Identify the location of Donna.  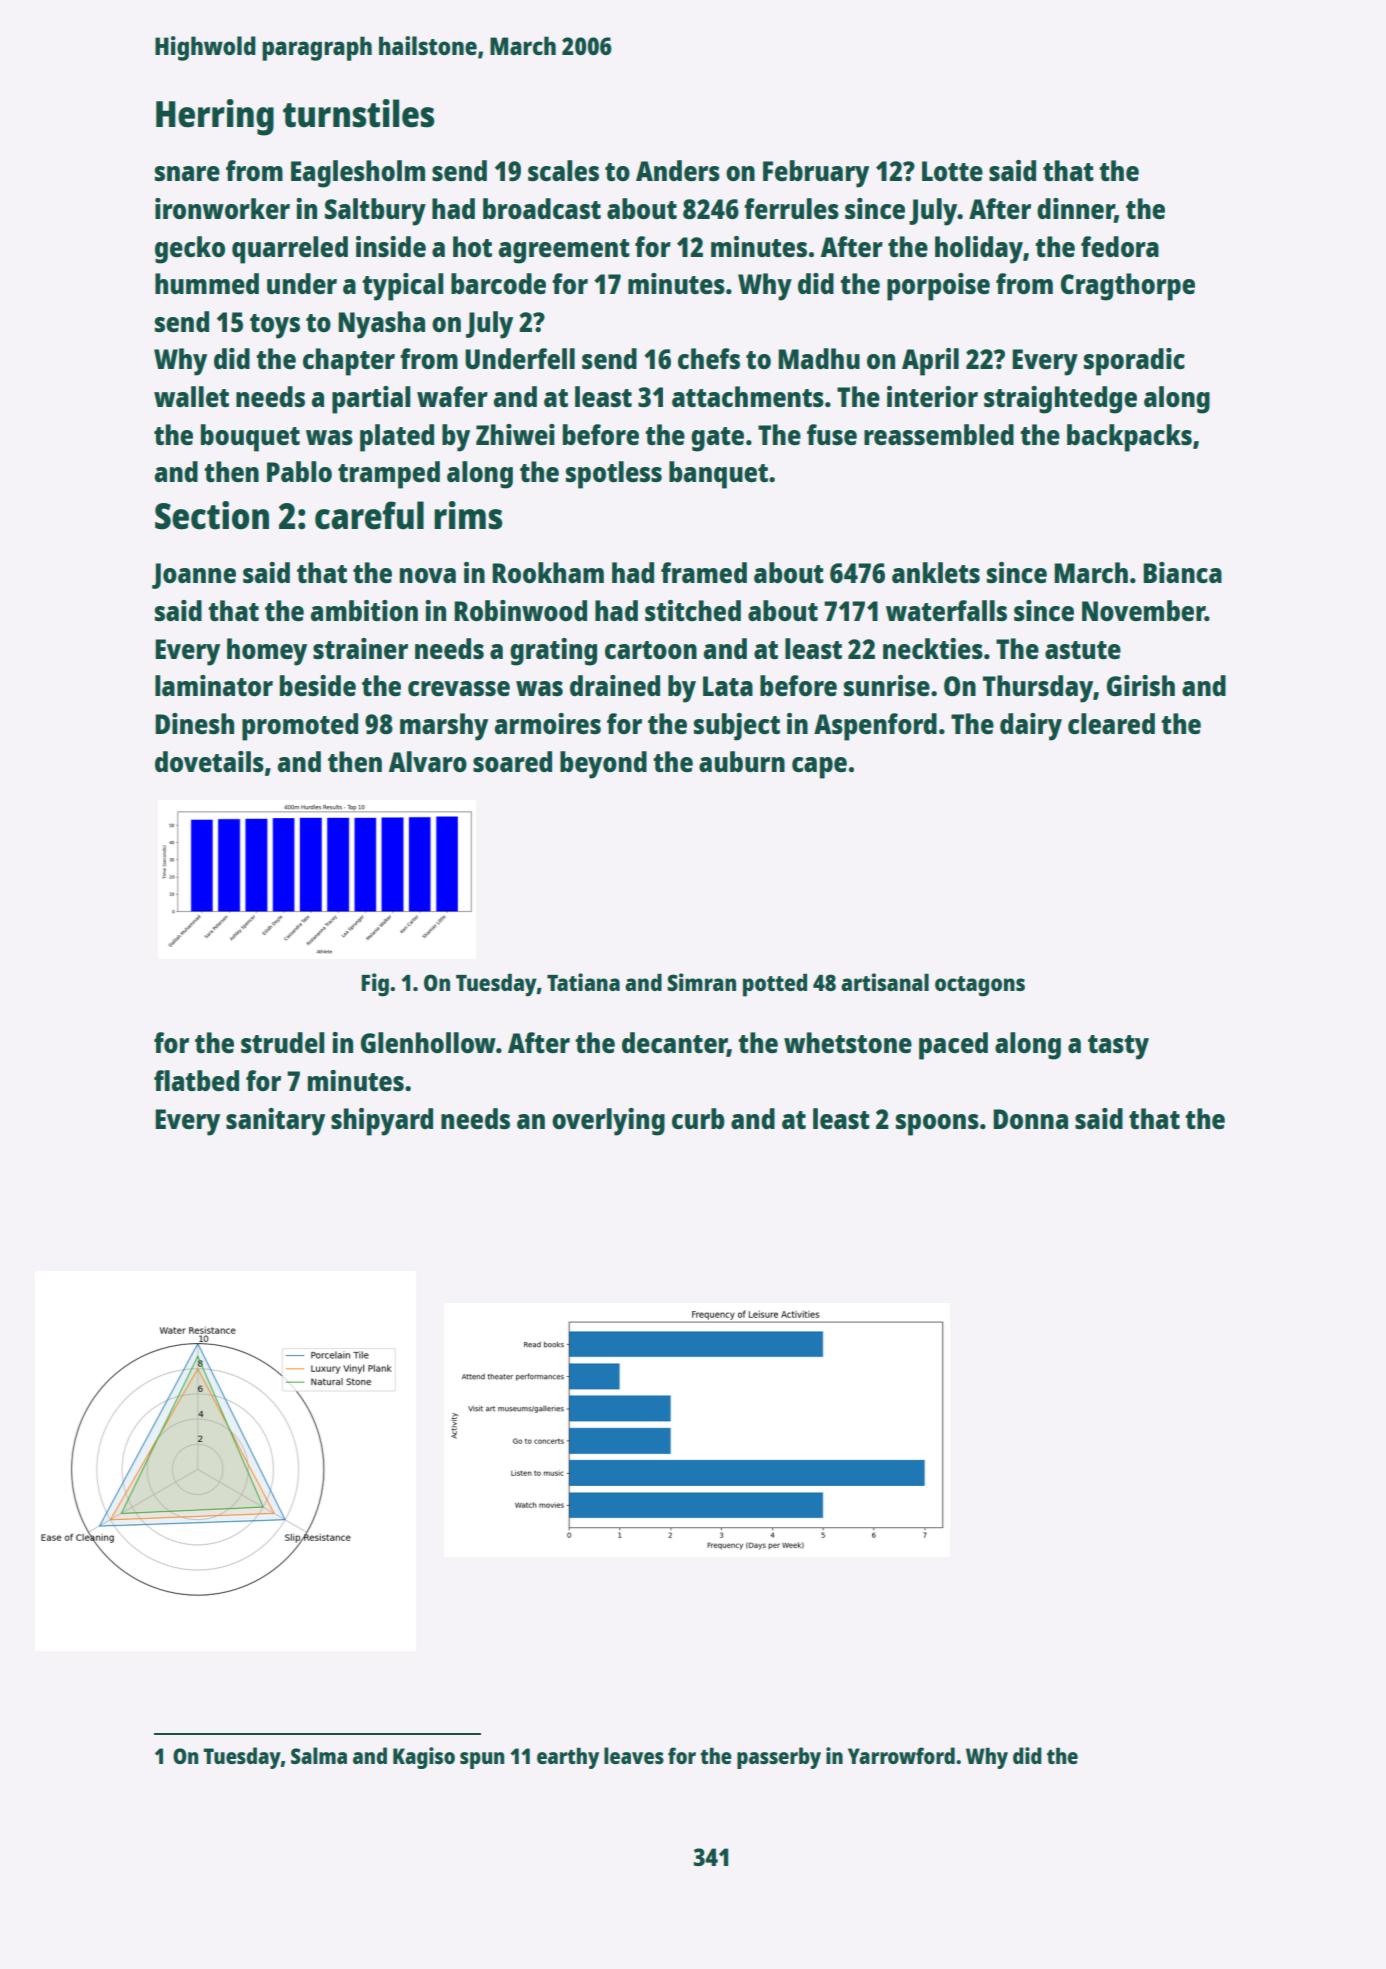
(1030, 1119).
